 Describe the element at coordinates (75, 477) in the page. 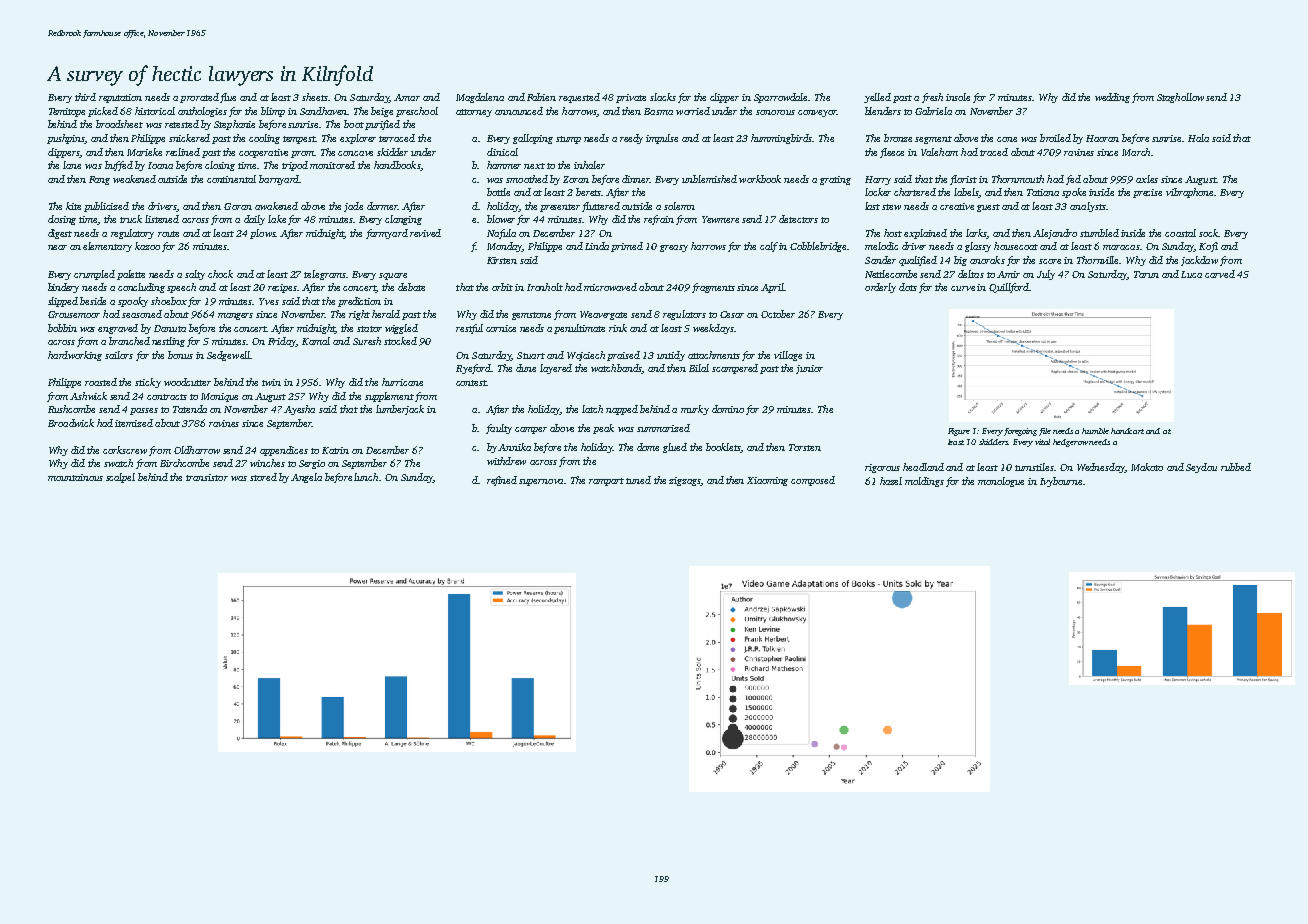

I see `mountainous` at that location.
